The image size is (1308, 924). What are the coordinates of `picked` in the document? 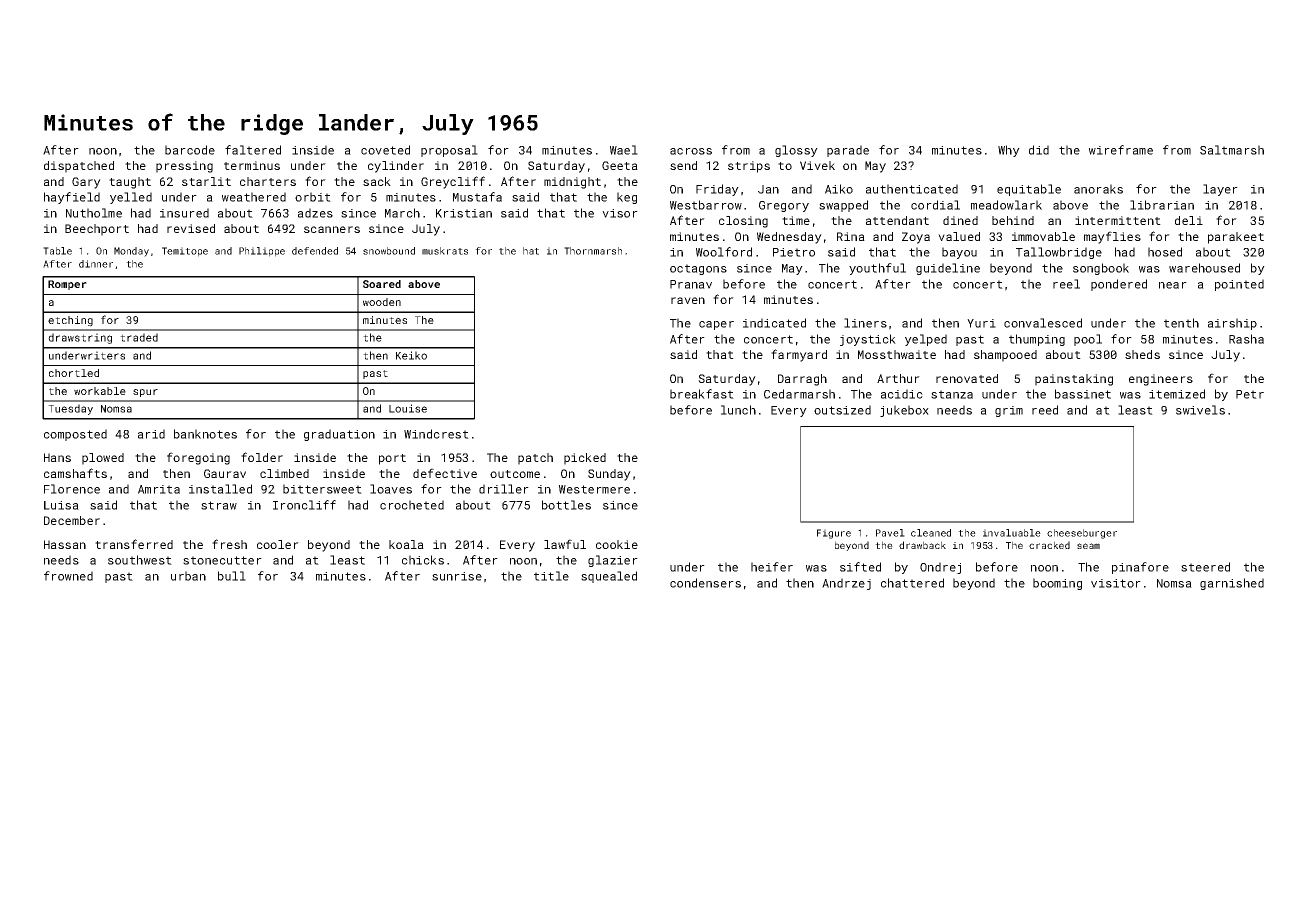 It's located at (585, 459).
